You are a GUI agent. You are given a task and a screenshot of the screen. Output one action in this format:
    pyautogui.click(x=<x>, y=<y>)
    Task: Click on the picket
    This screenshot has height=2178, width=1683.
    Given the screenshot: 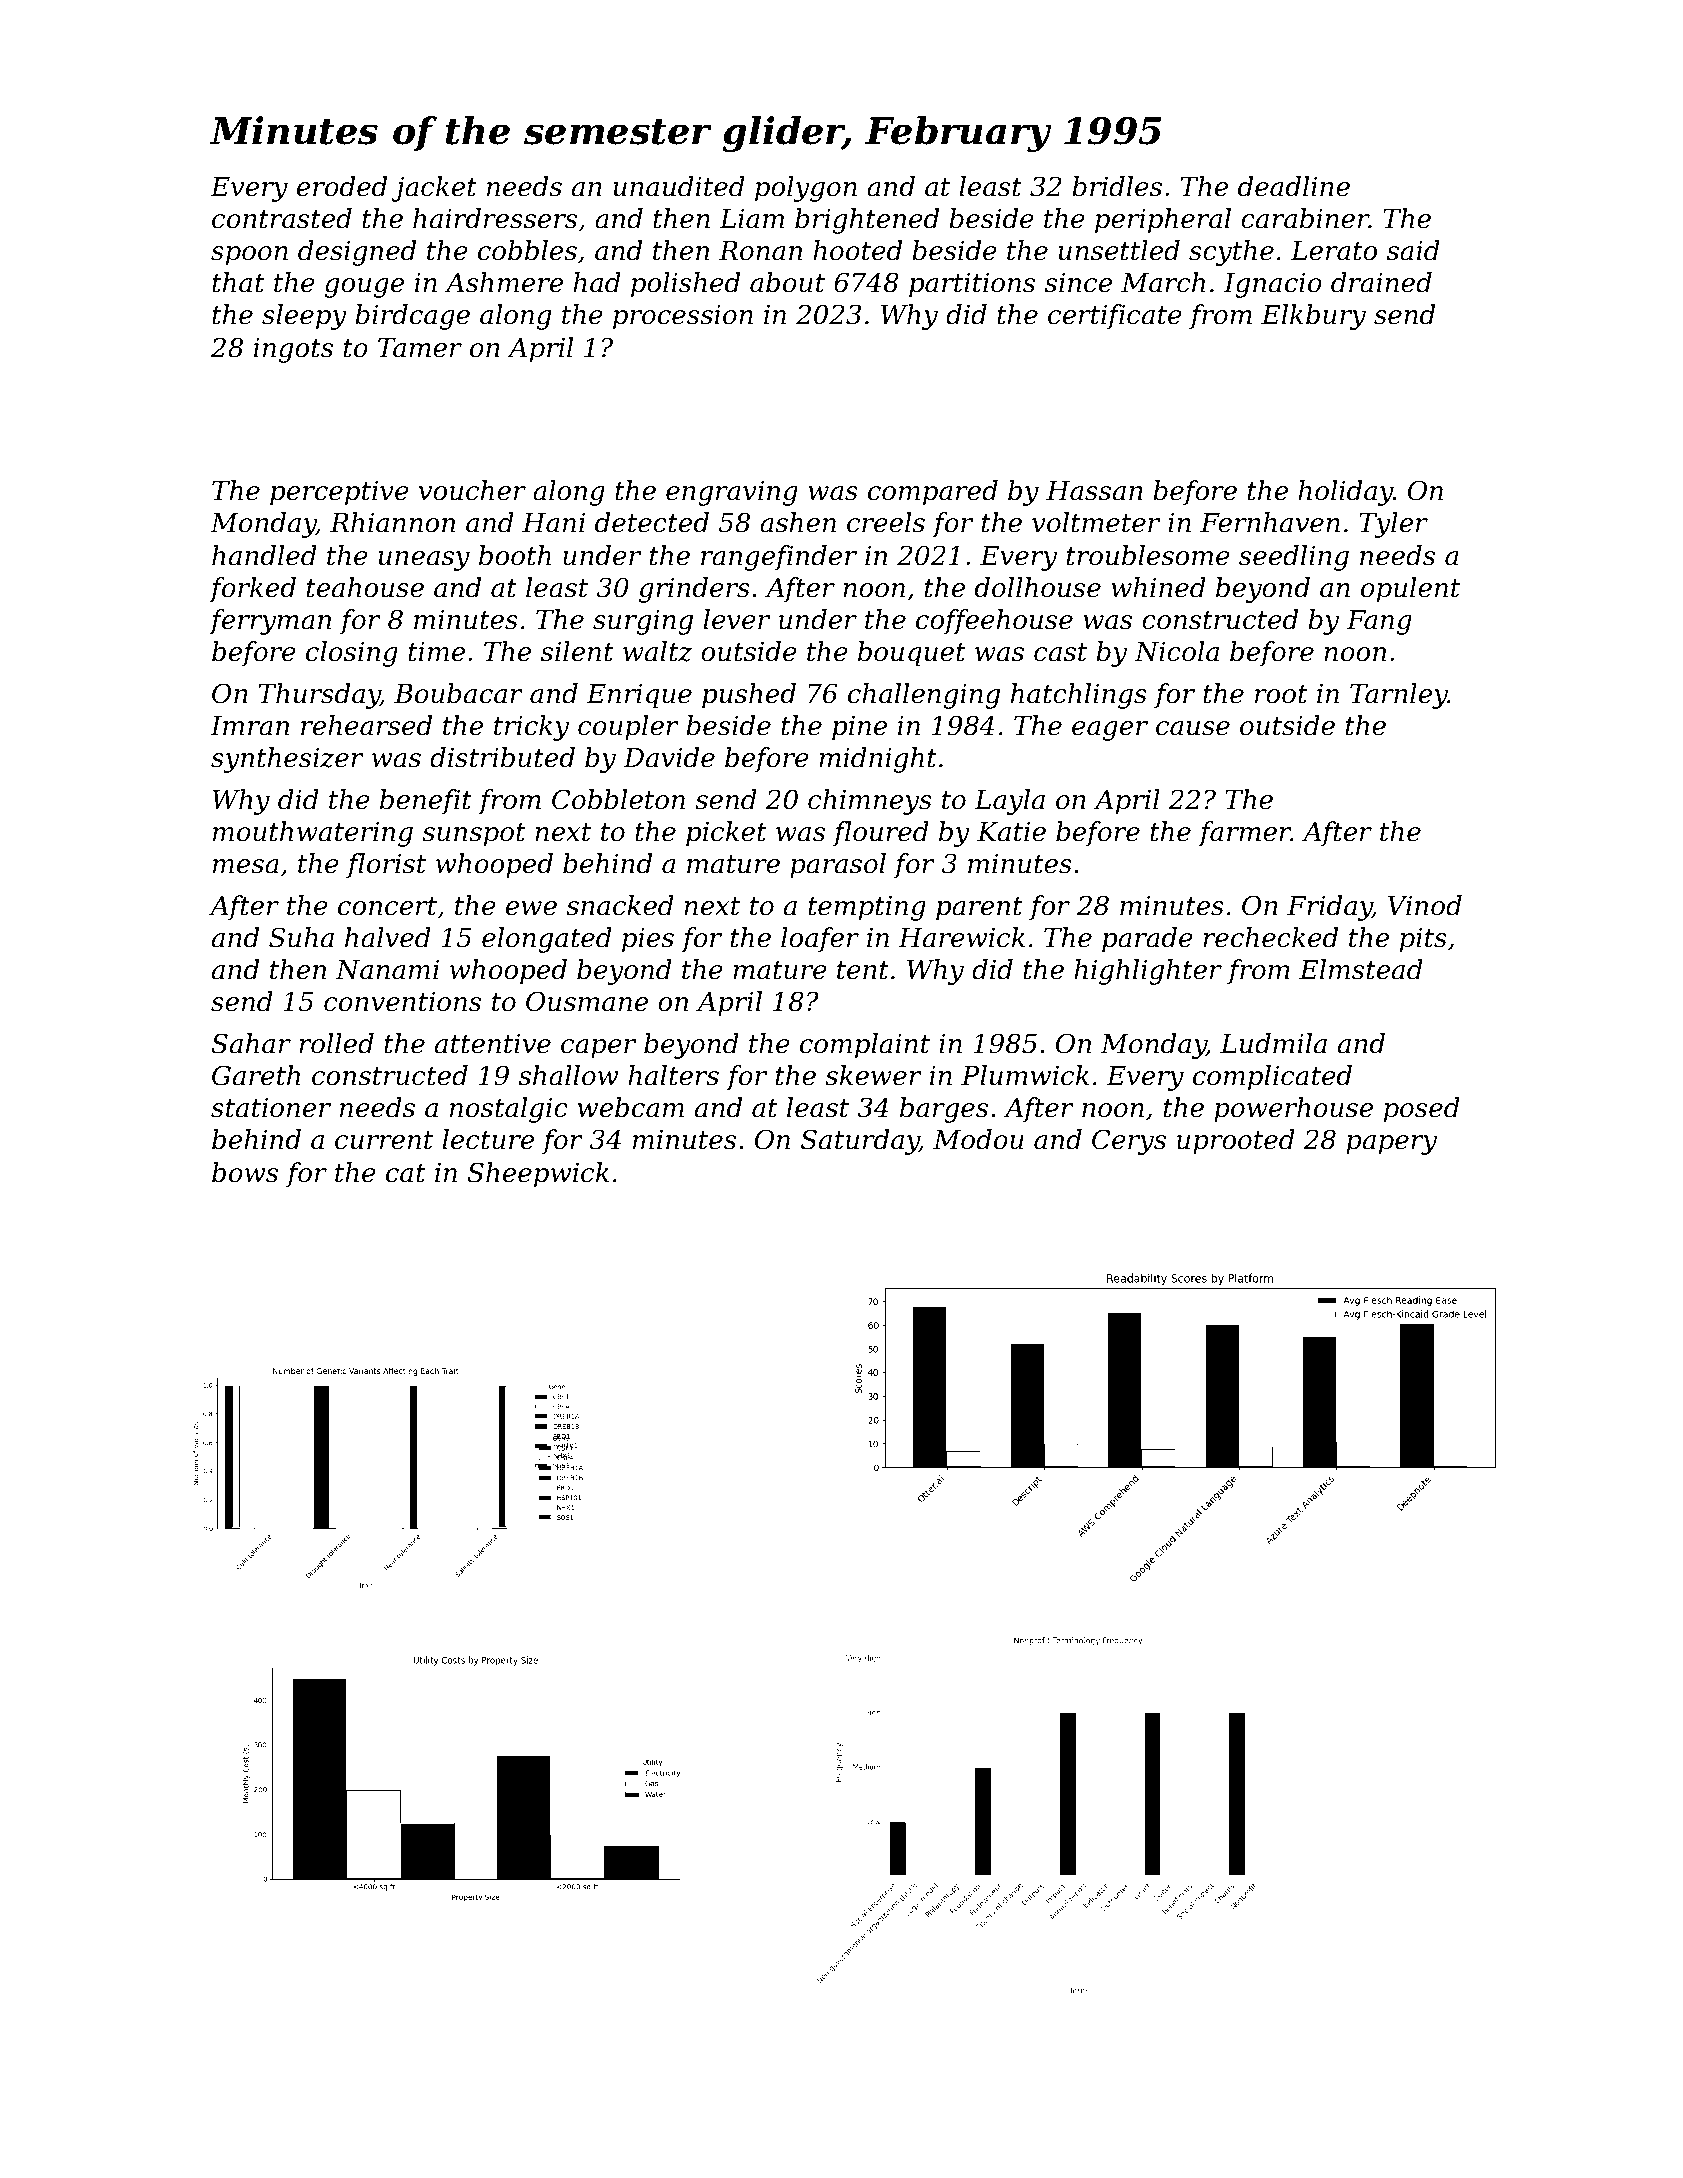 What is the action you would take?
    pyautogui.click(x=726, y=834)
